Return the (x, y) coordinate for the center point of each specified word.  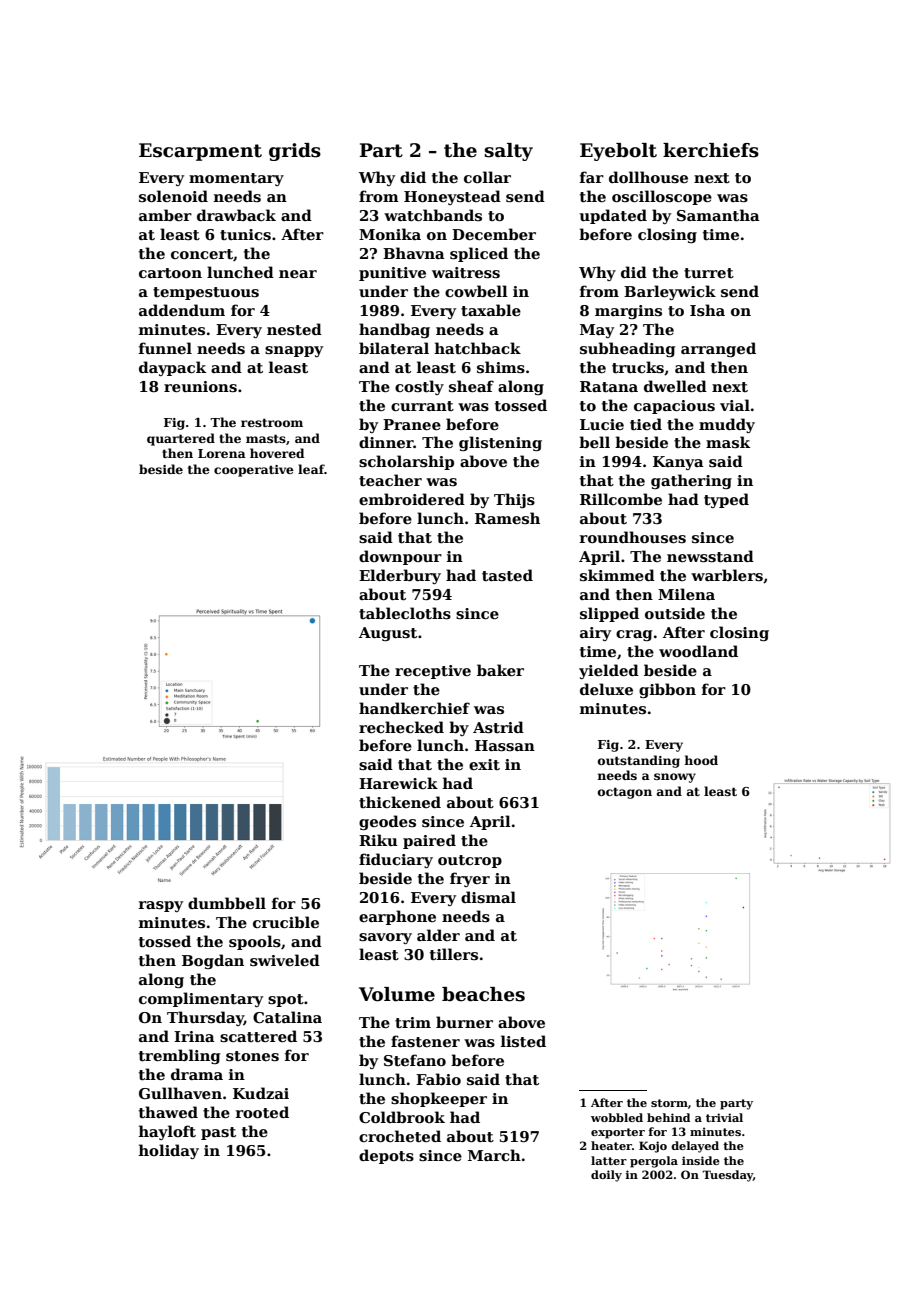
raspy (161, 906)
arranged (718, 349)
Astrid (498, 727)
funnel (165, 348)
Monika (390, 234)
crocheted (400, 1136)
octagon (625, 793)
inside (701, 1160)
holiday (169, 1151)
